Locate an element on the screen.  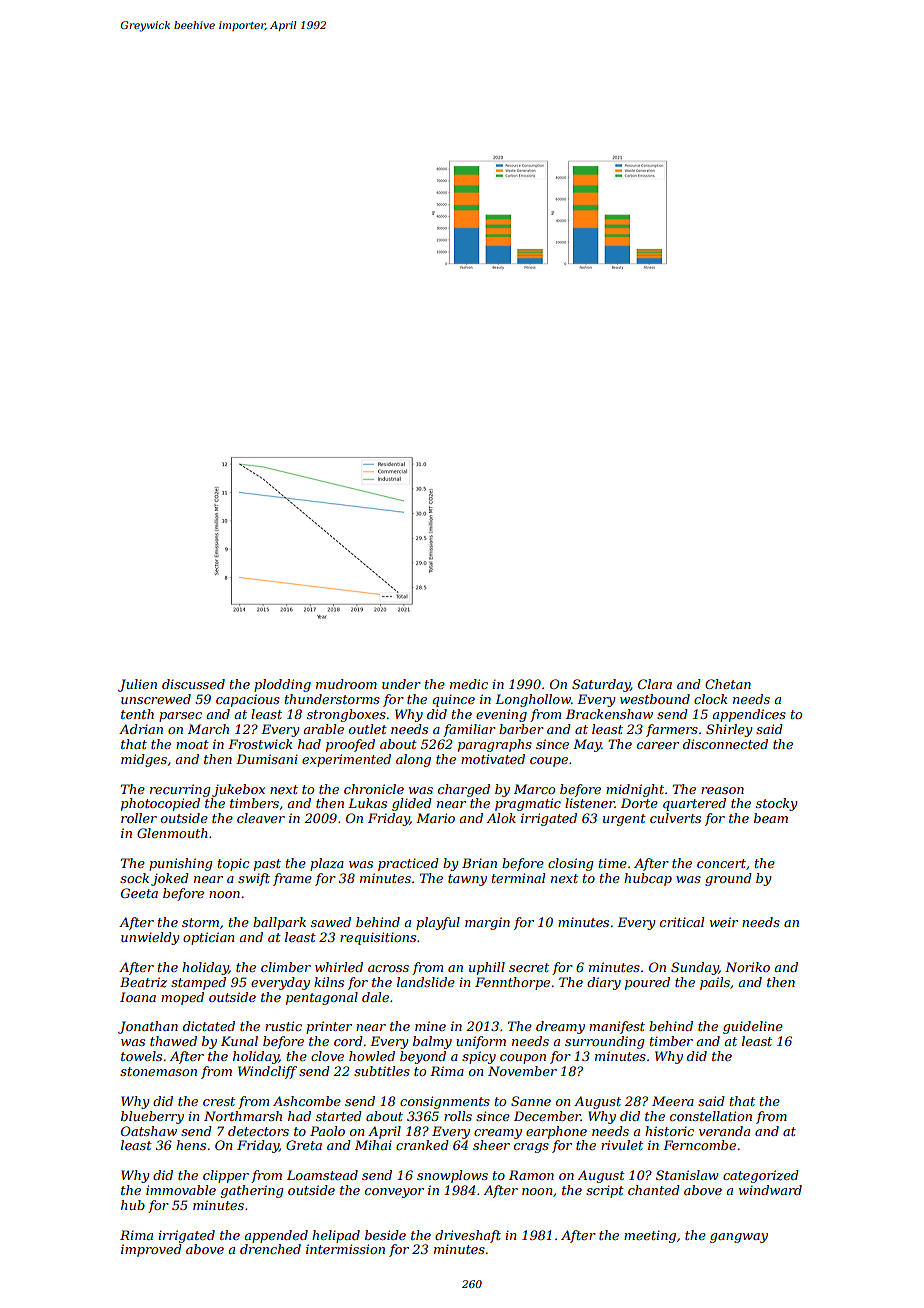
farmers is located at coordinates (672, 730).
